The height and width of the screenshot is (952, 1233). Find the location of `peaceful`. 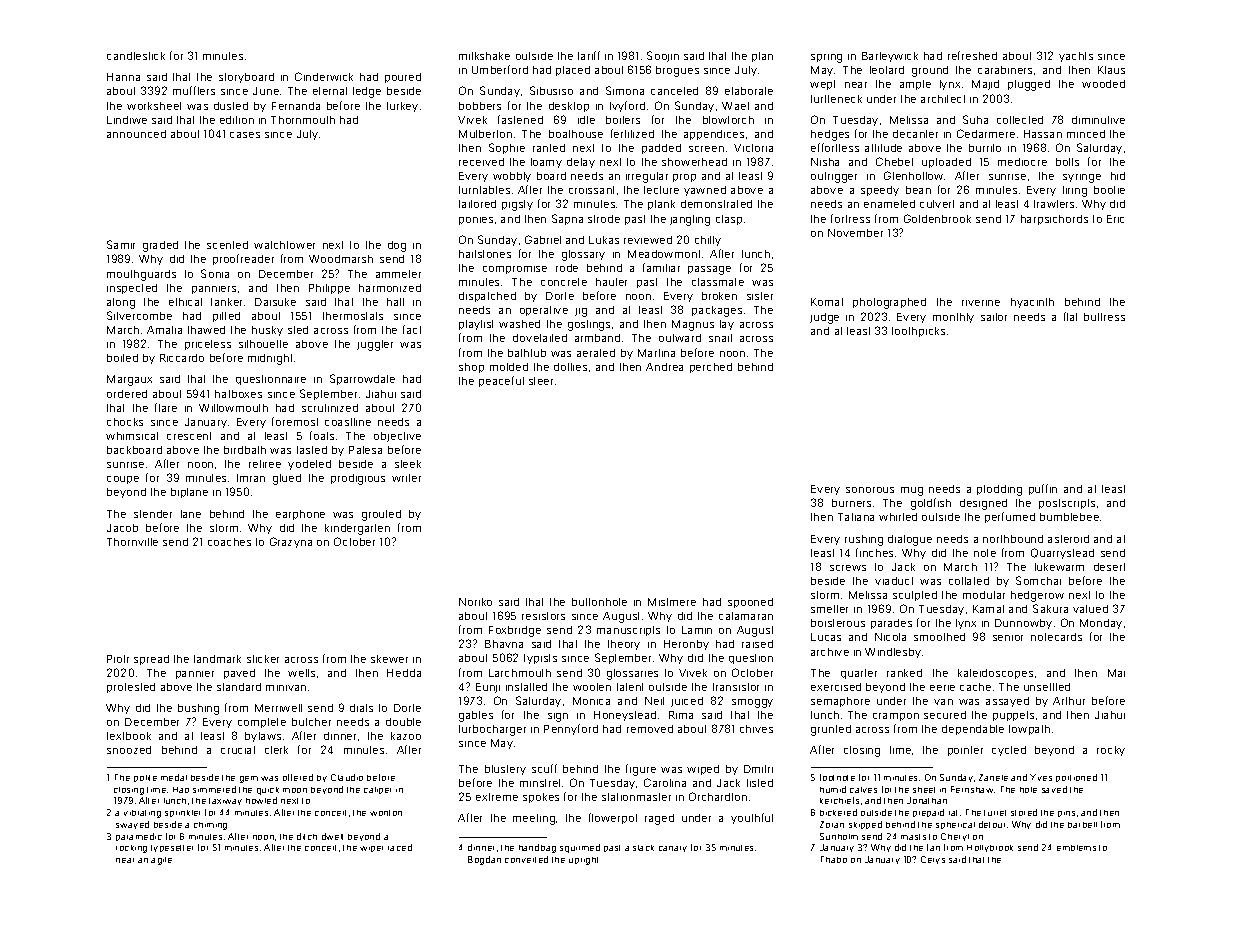

peaceful is located at coordinates (501, 381).
